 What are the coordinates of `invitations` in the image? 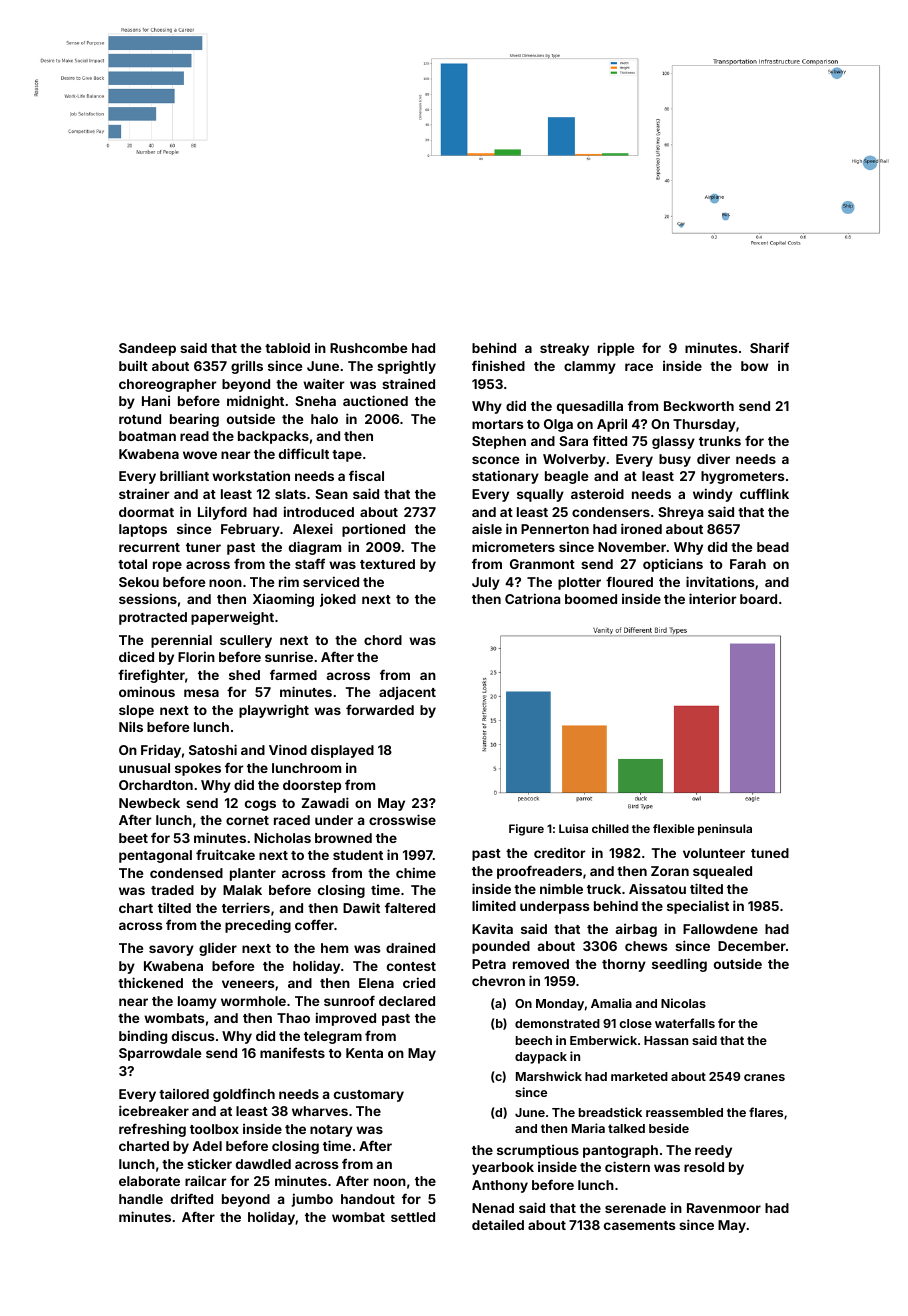 It's located at (720, 581).
